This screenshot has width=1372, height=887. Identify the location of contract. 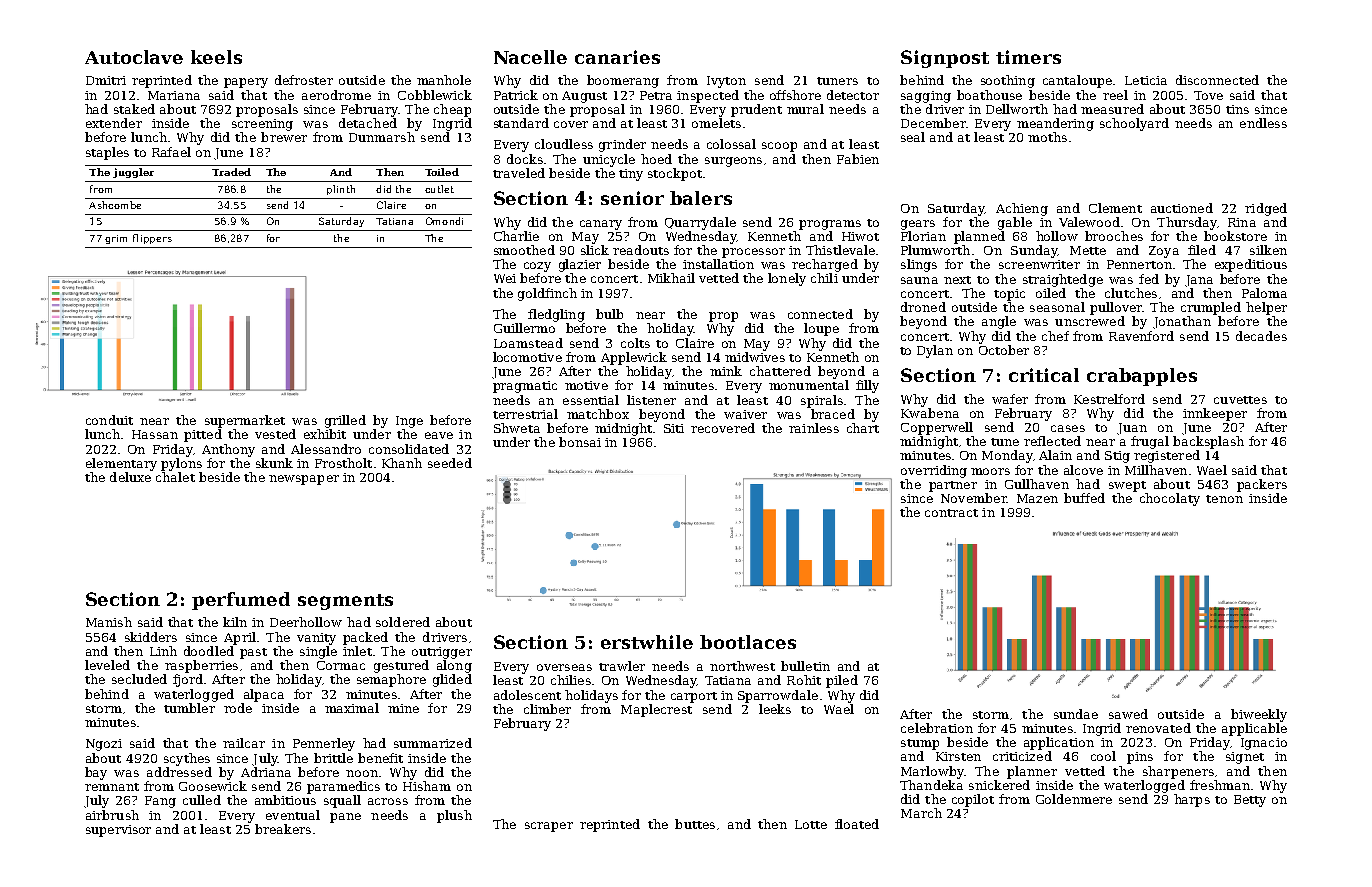
(951, 513).
